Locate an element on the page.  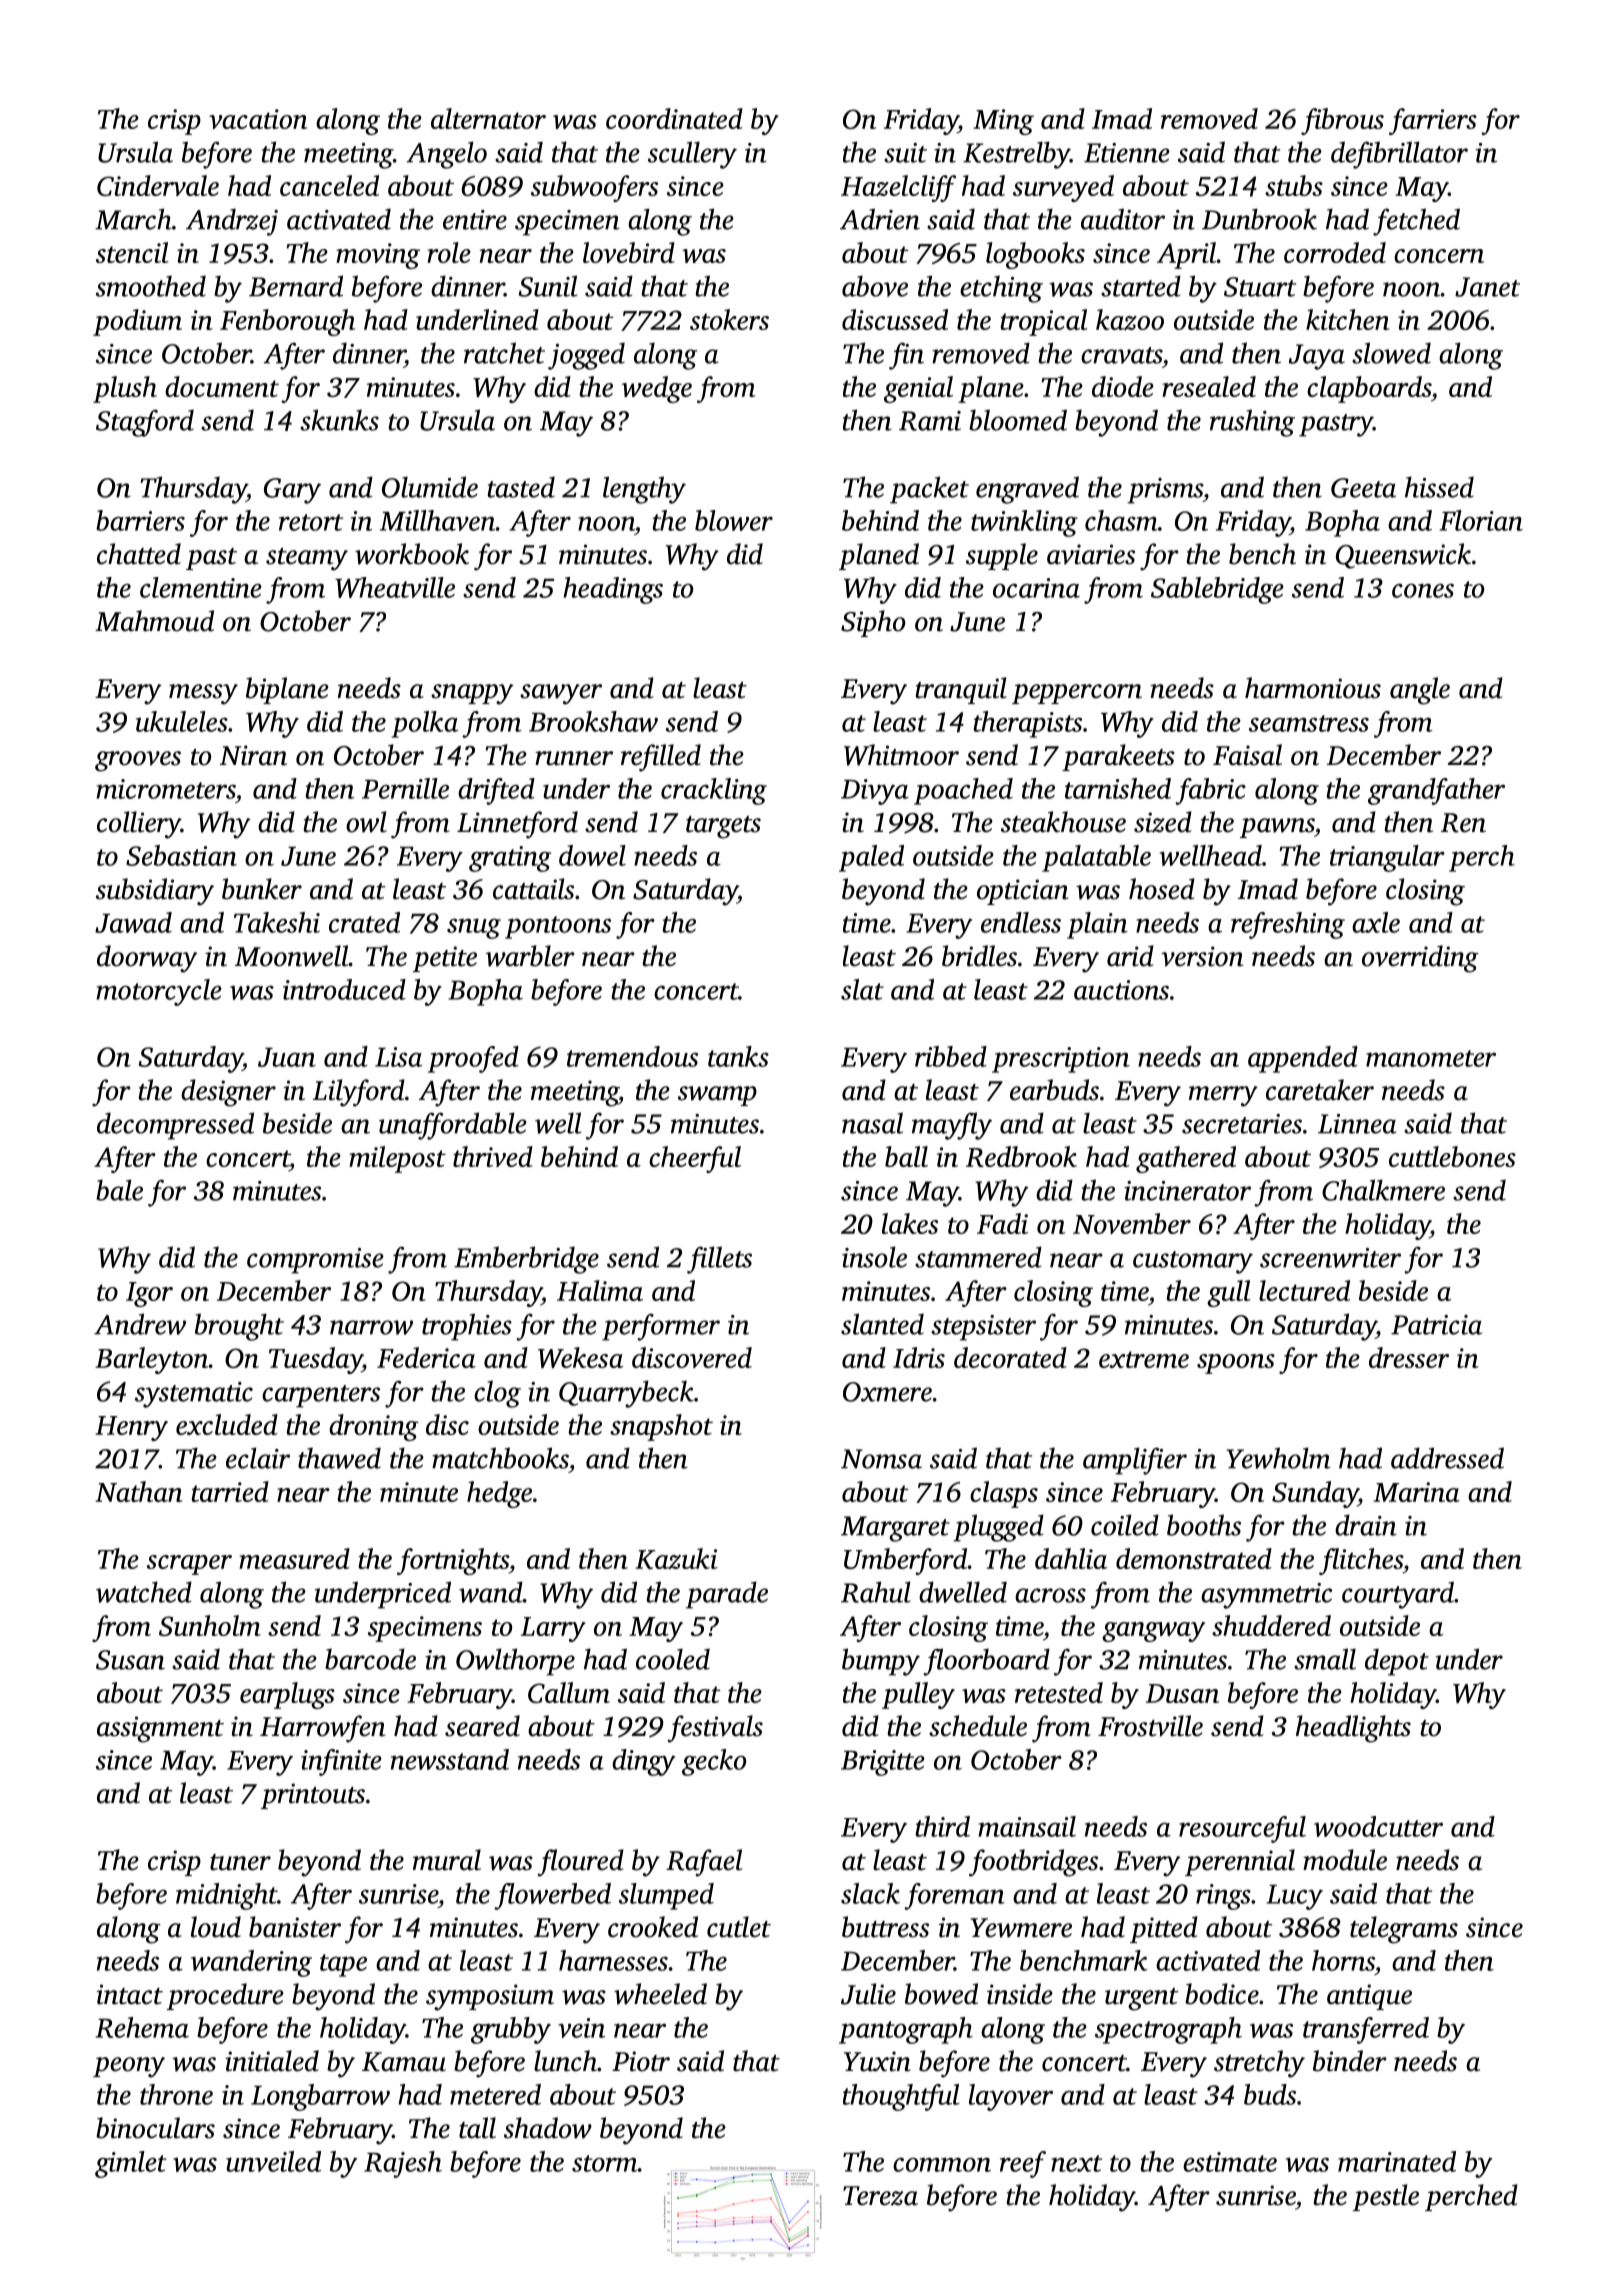
poached is located at coordinates (963, 791).
